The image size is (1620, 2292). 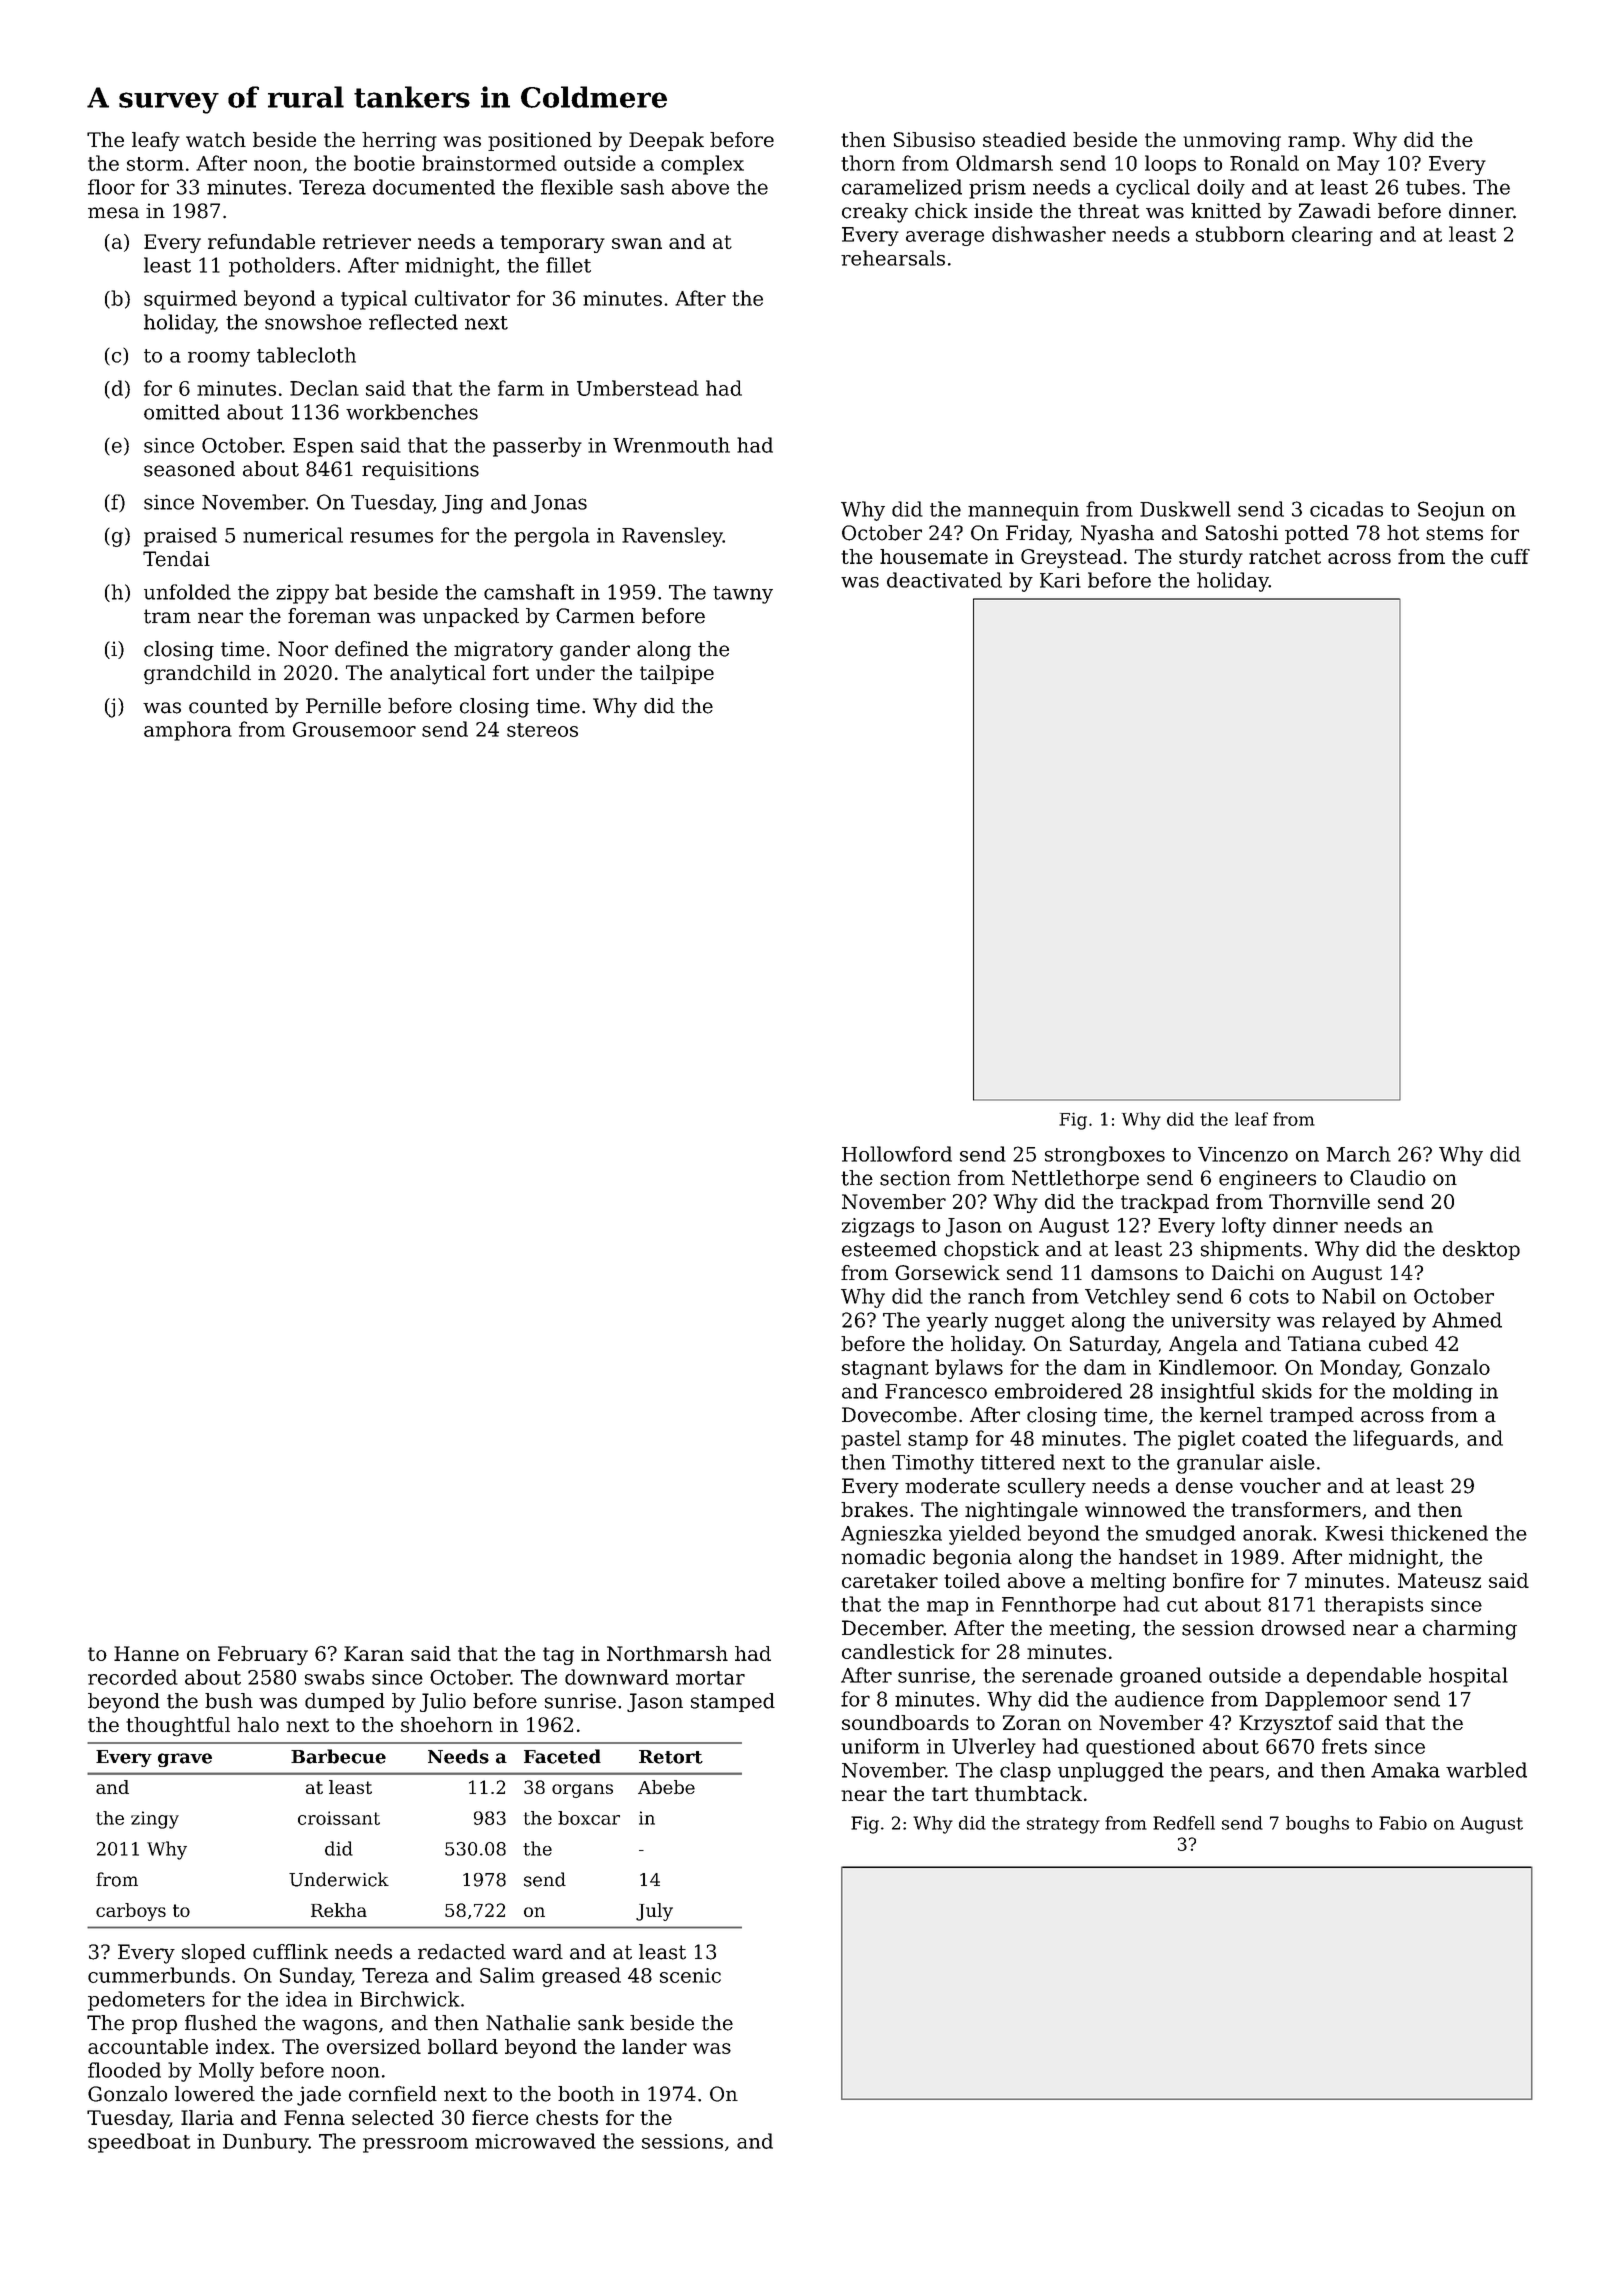 I want to click on desktop, so click(x=1481, y=1250).
